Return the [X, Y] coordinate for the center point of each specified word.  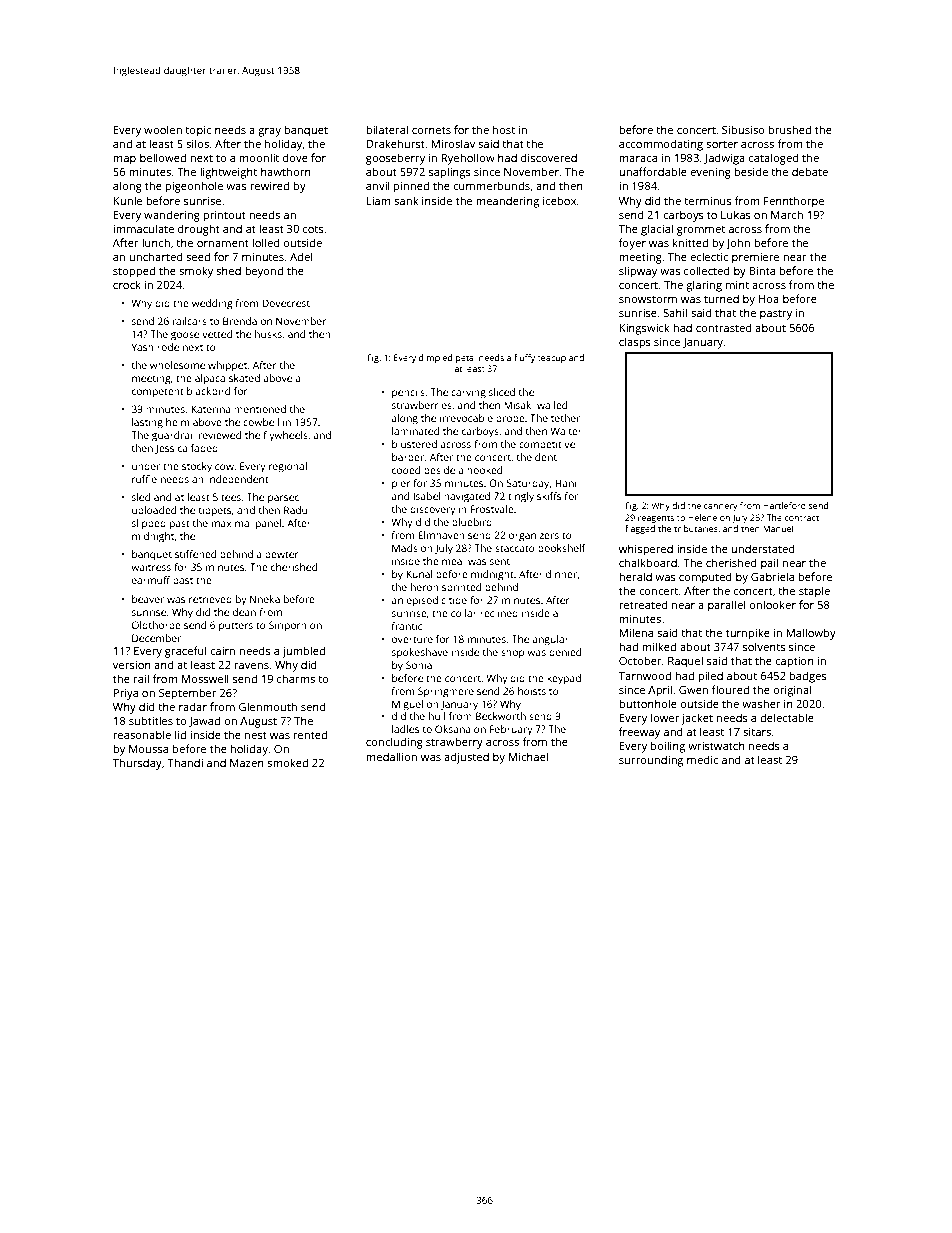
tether [565, 418]
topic [198, 131]
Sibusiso [743, 129]
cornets [431, 130]
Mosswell [205, 678]
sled [141, 497]
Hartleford [784, 505]
